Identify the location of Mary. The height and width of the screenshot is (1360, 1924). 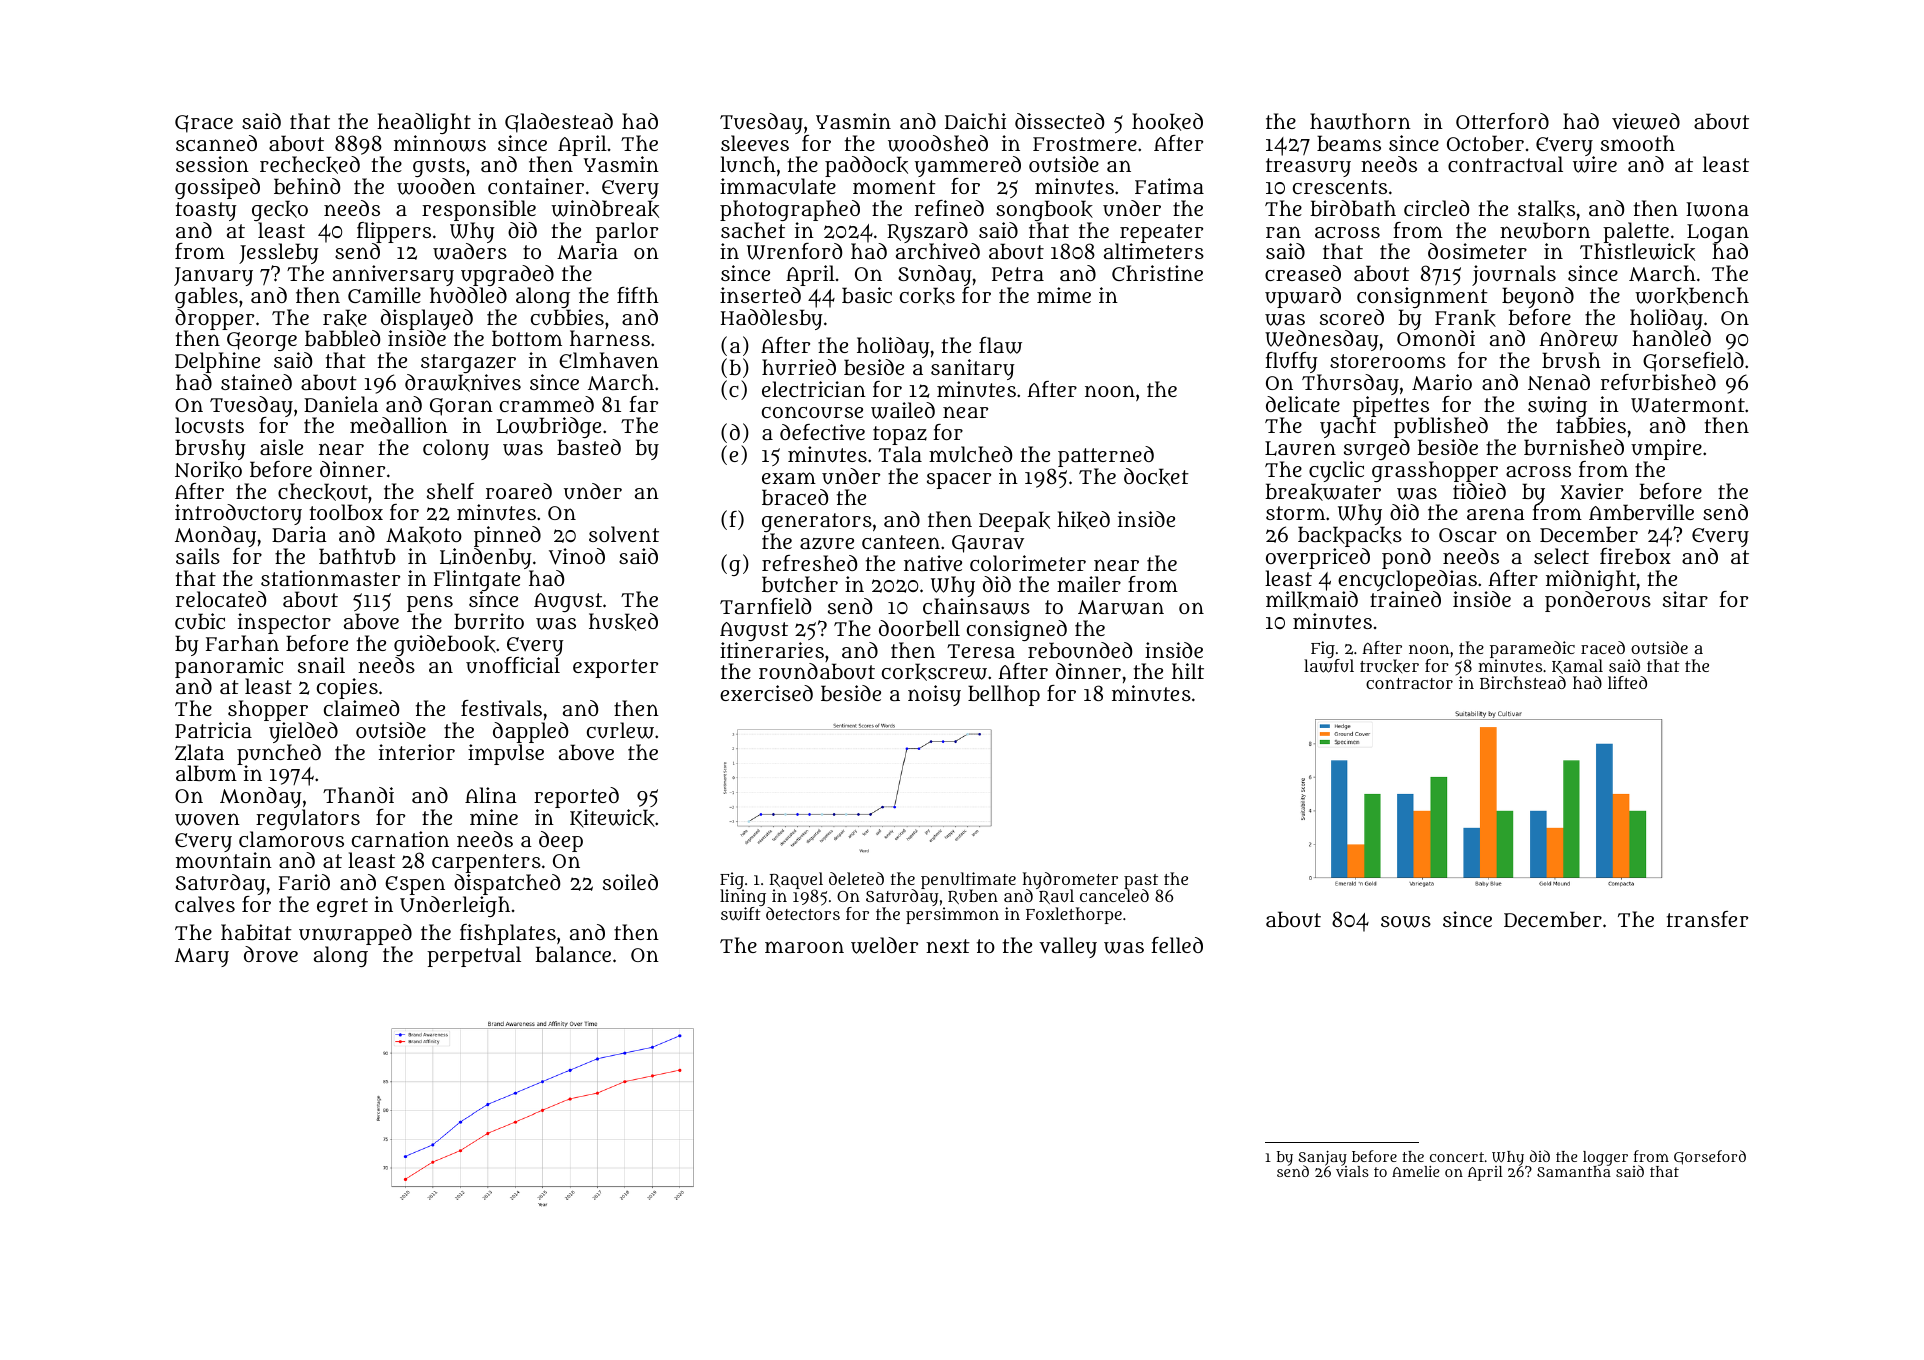
(202, 957).
